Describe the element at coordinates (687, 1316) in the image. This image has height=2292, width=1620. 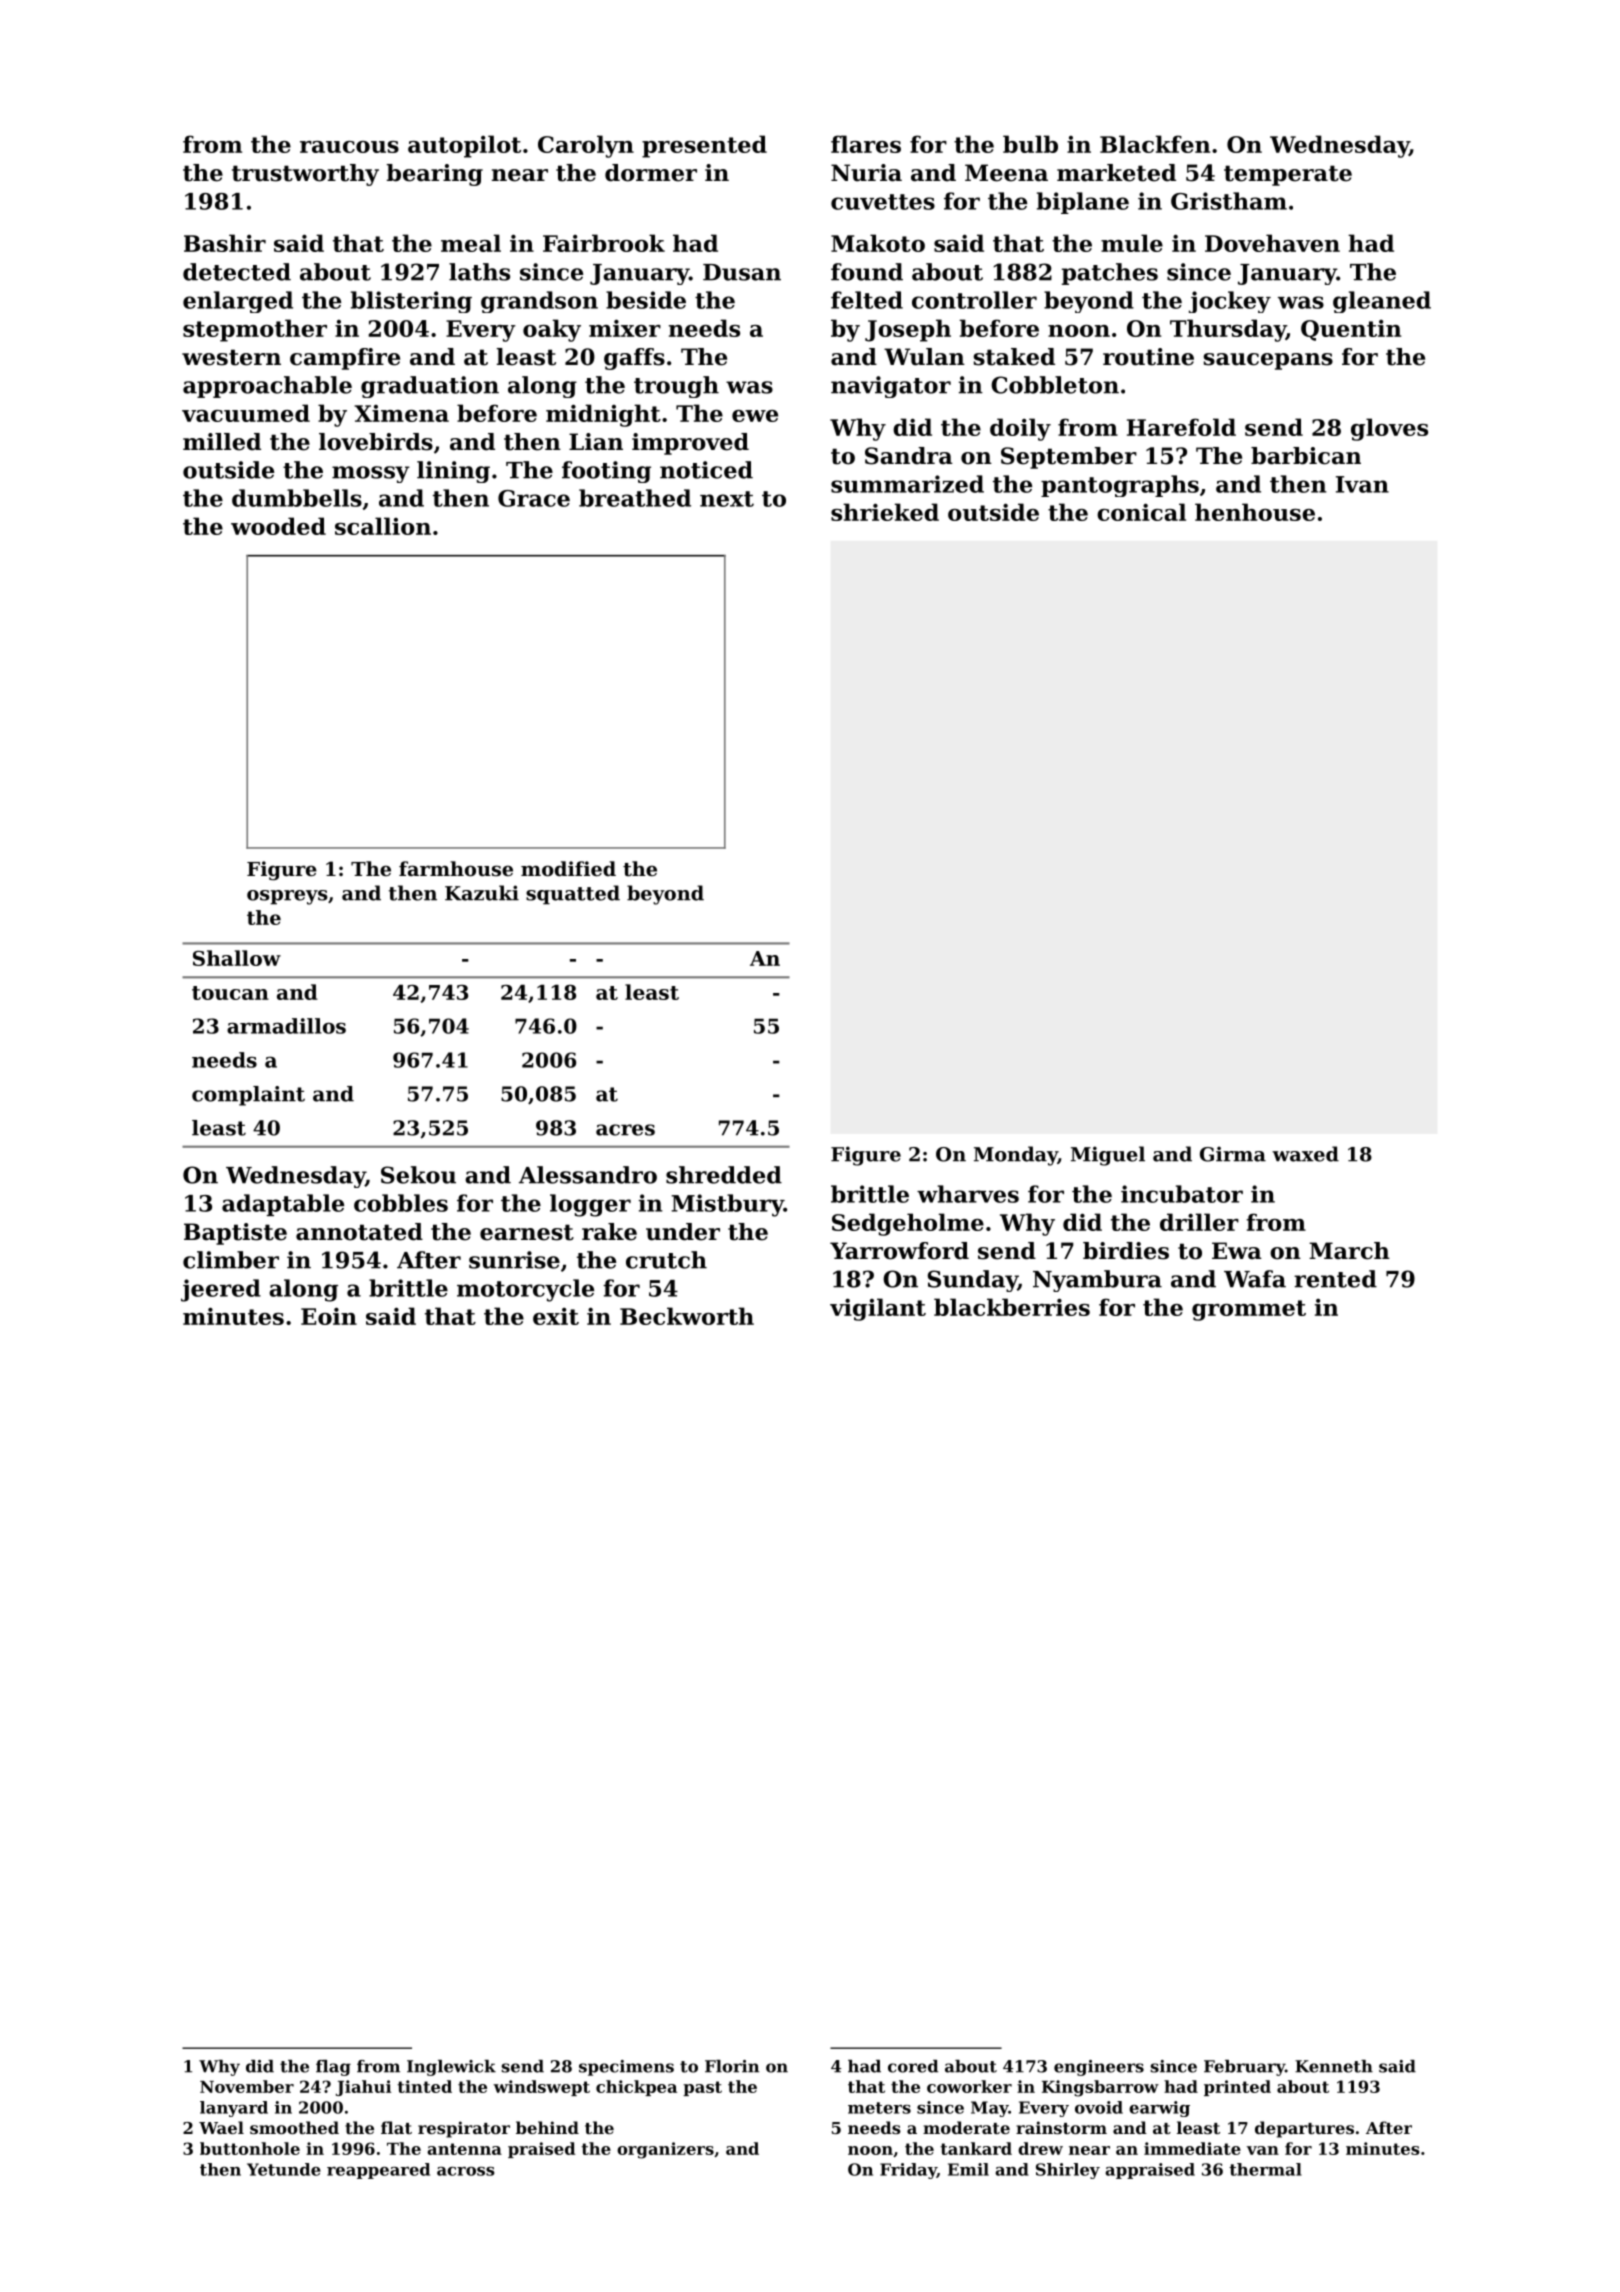
I see `Beckworth` at that location.
